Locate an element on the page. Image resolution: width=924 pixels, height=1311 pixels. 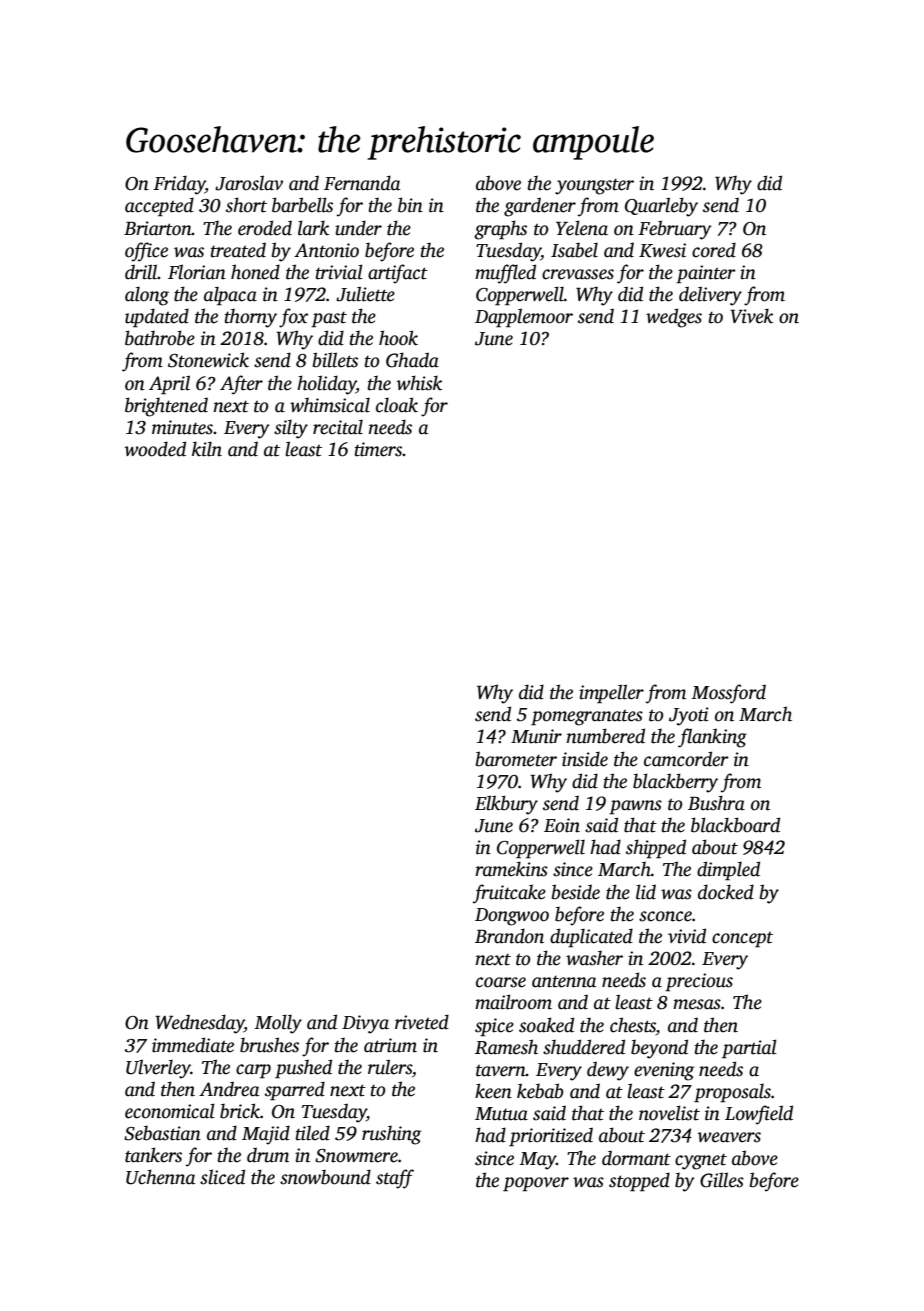
Mossford is located at coordinates (728, 694).
